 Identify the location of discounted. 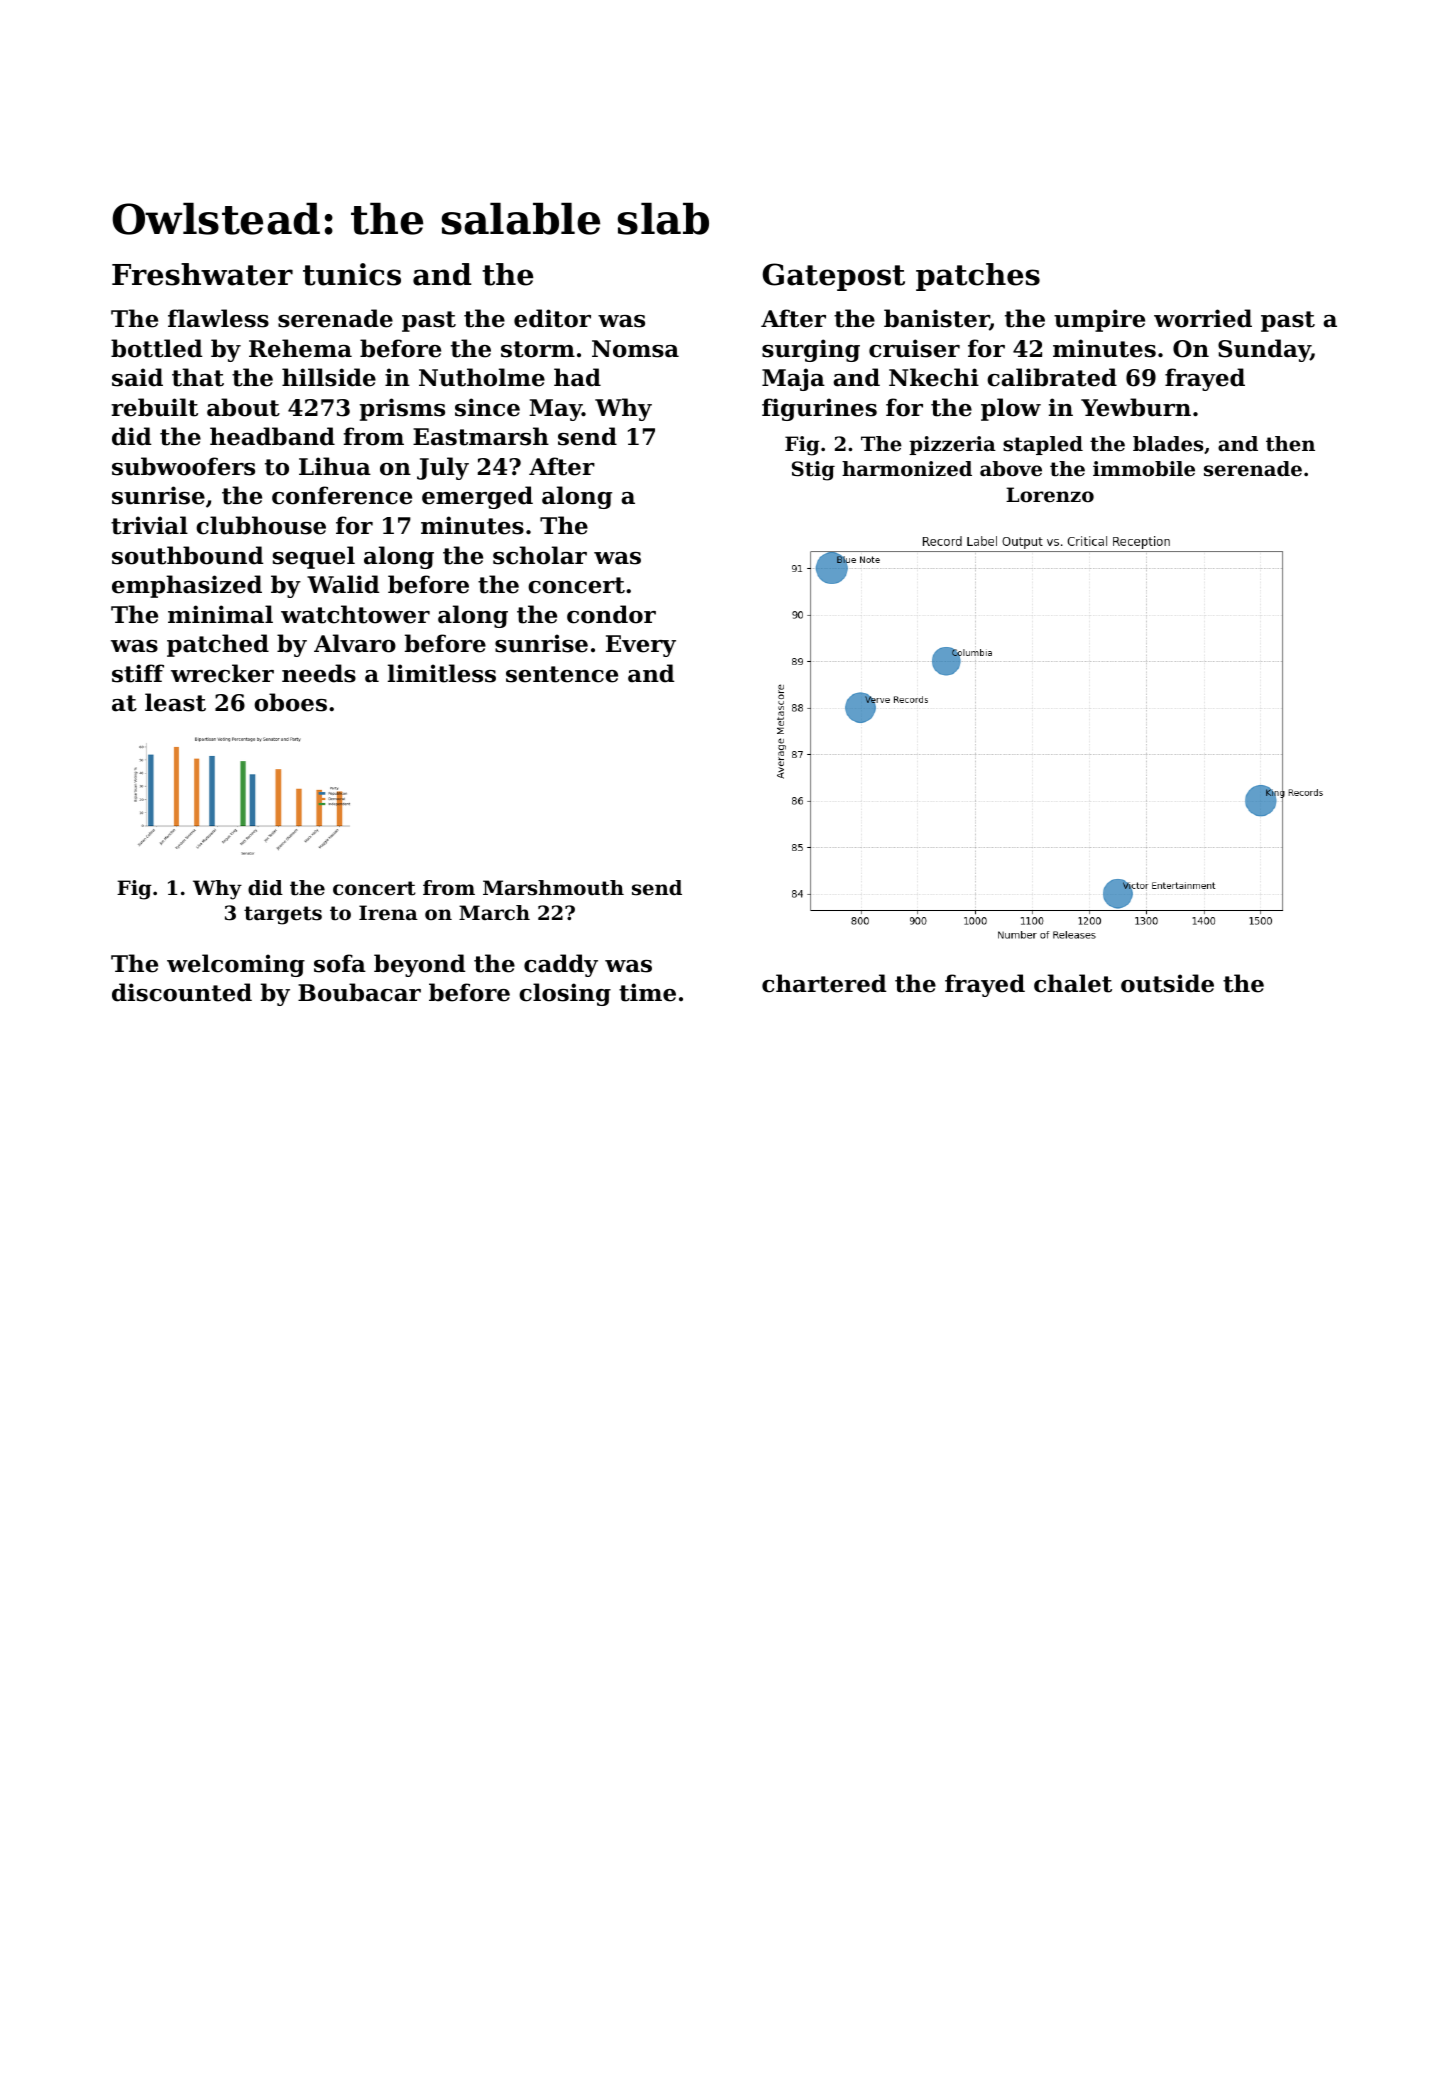
(182, 992).
